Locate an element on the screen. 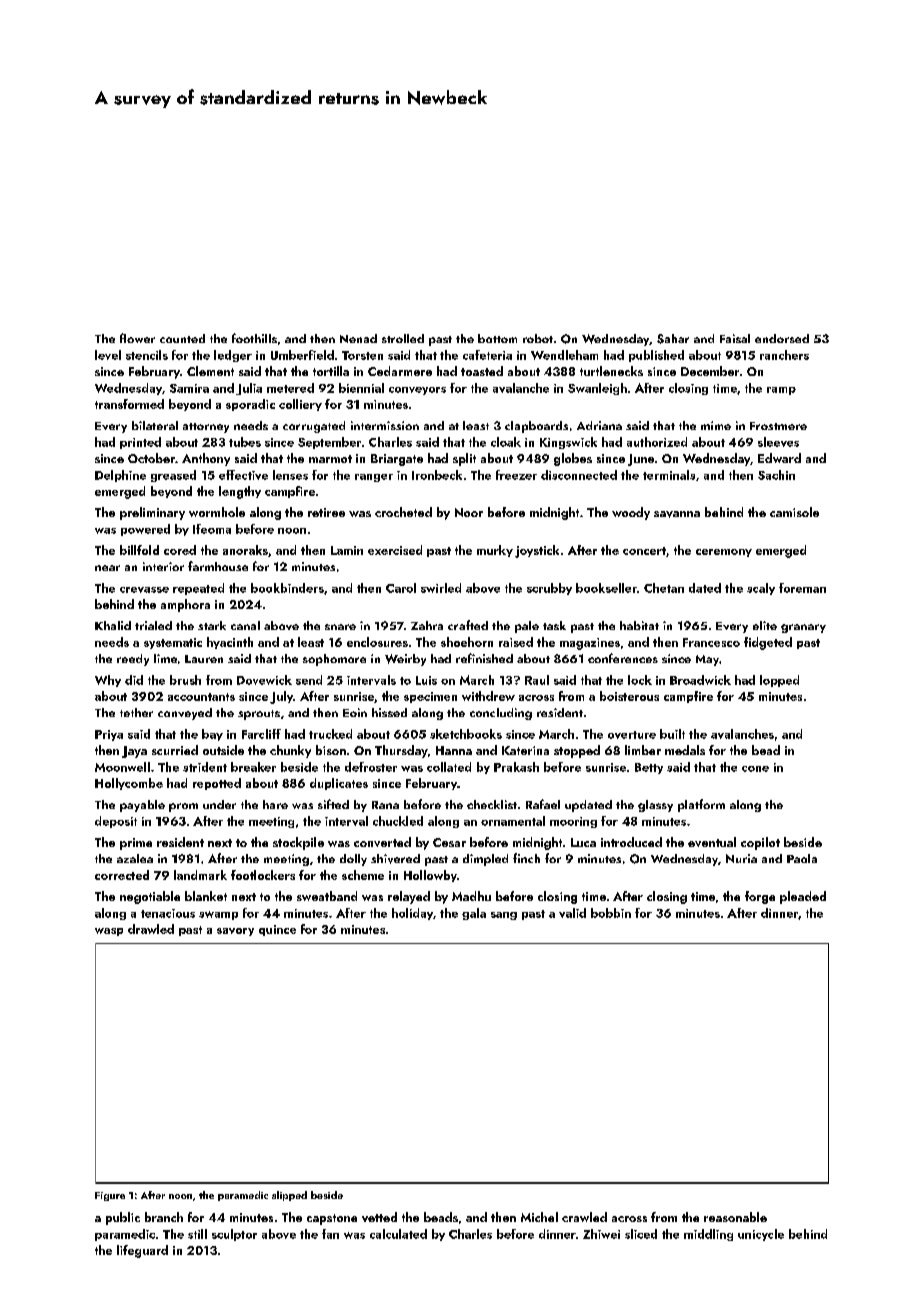 The image size is (924, 1308). ramp is located at coordinates (781, 391).
